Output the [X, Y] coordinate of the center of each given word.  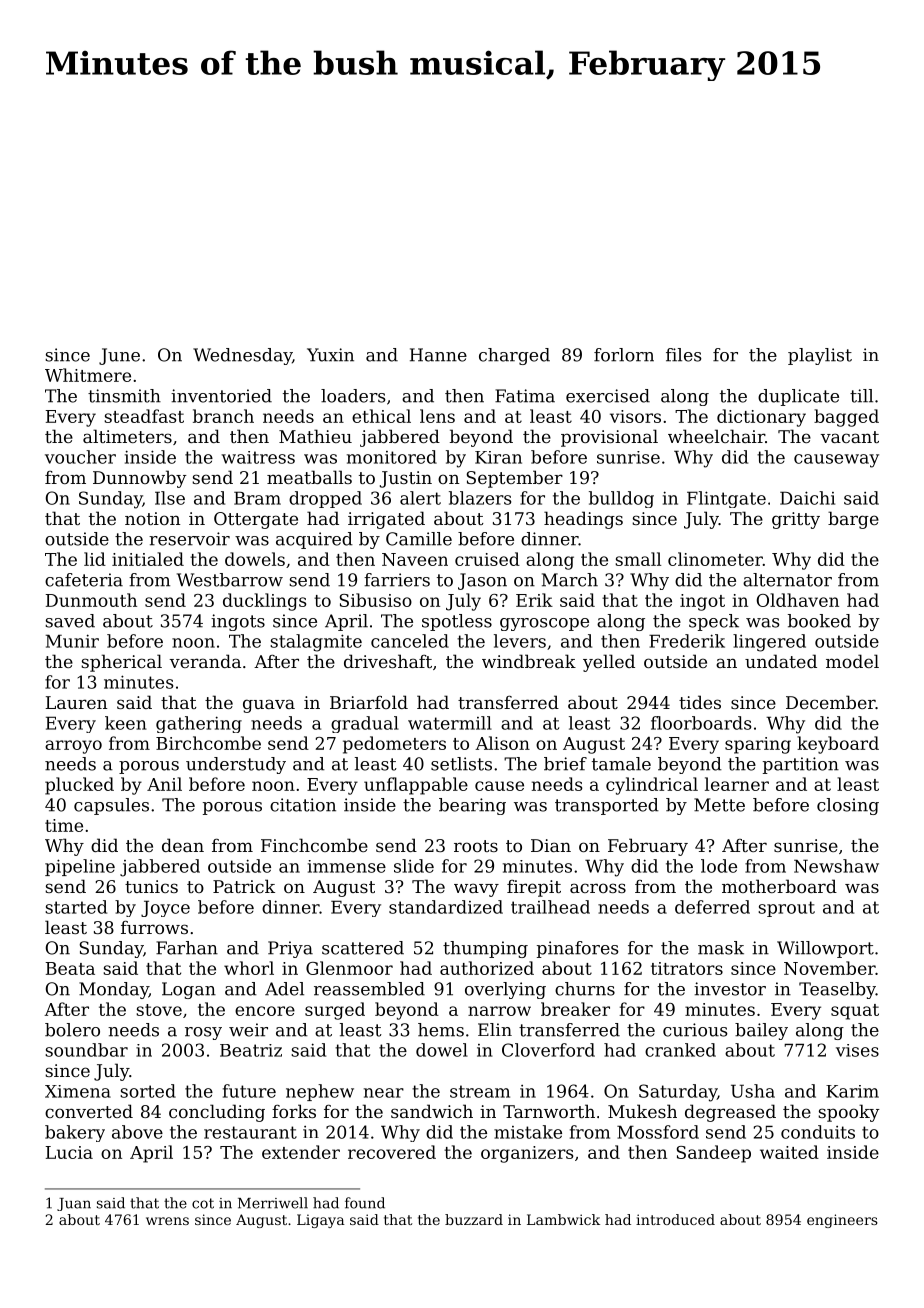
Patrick [244, 886]
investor [730, 989]
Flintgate [726, 499]
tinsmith [124, 396]
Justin [406, 479]
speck [714, 622]
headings [583, 520]
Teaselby [837, 990]
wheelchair [716, 436]
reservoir [189, 539]
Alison [502, 743]
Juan [74, 1204]
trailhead [550, 907]
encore [265, 1011]
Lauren [76, 702]
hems [441, 1030]
